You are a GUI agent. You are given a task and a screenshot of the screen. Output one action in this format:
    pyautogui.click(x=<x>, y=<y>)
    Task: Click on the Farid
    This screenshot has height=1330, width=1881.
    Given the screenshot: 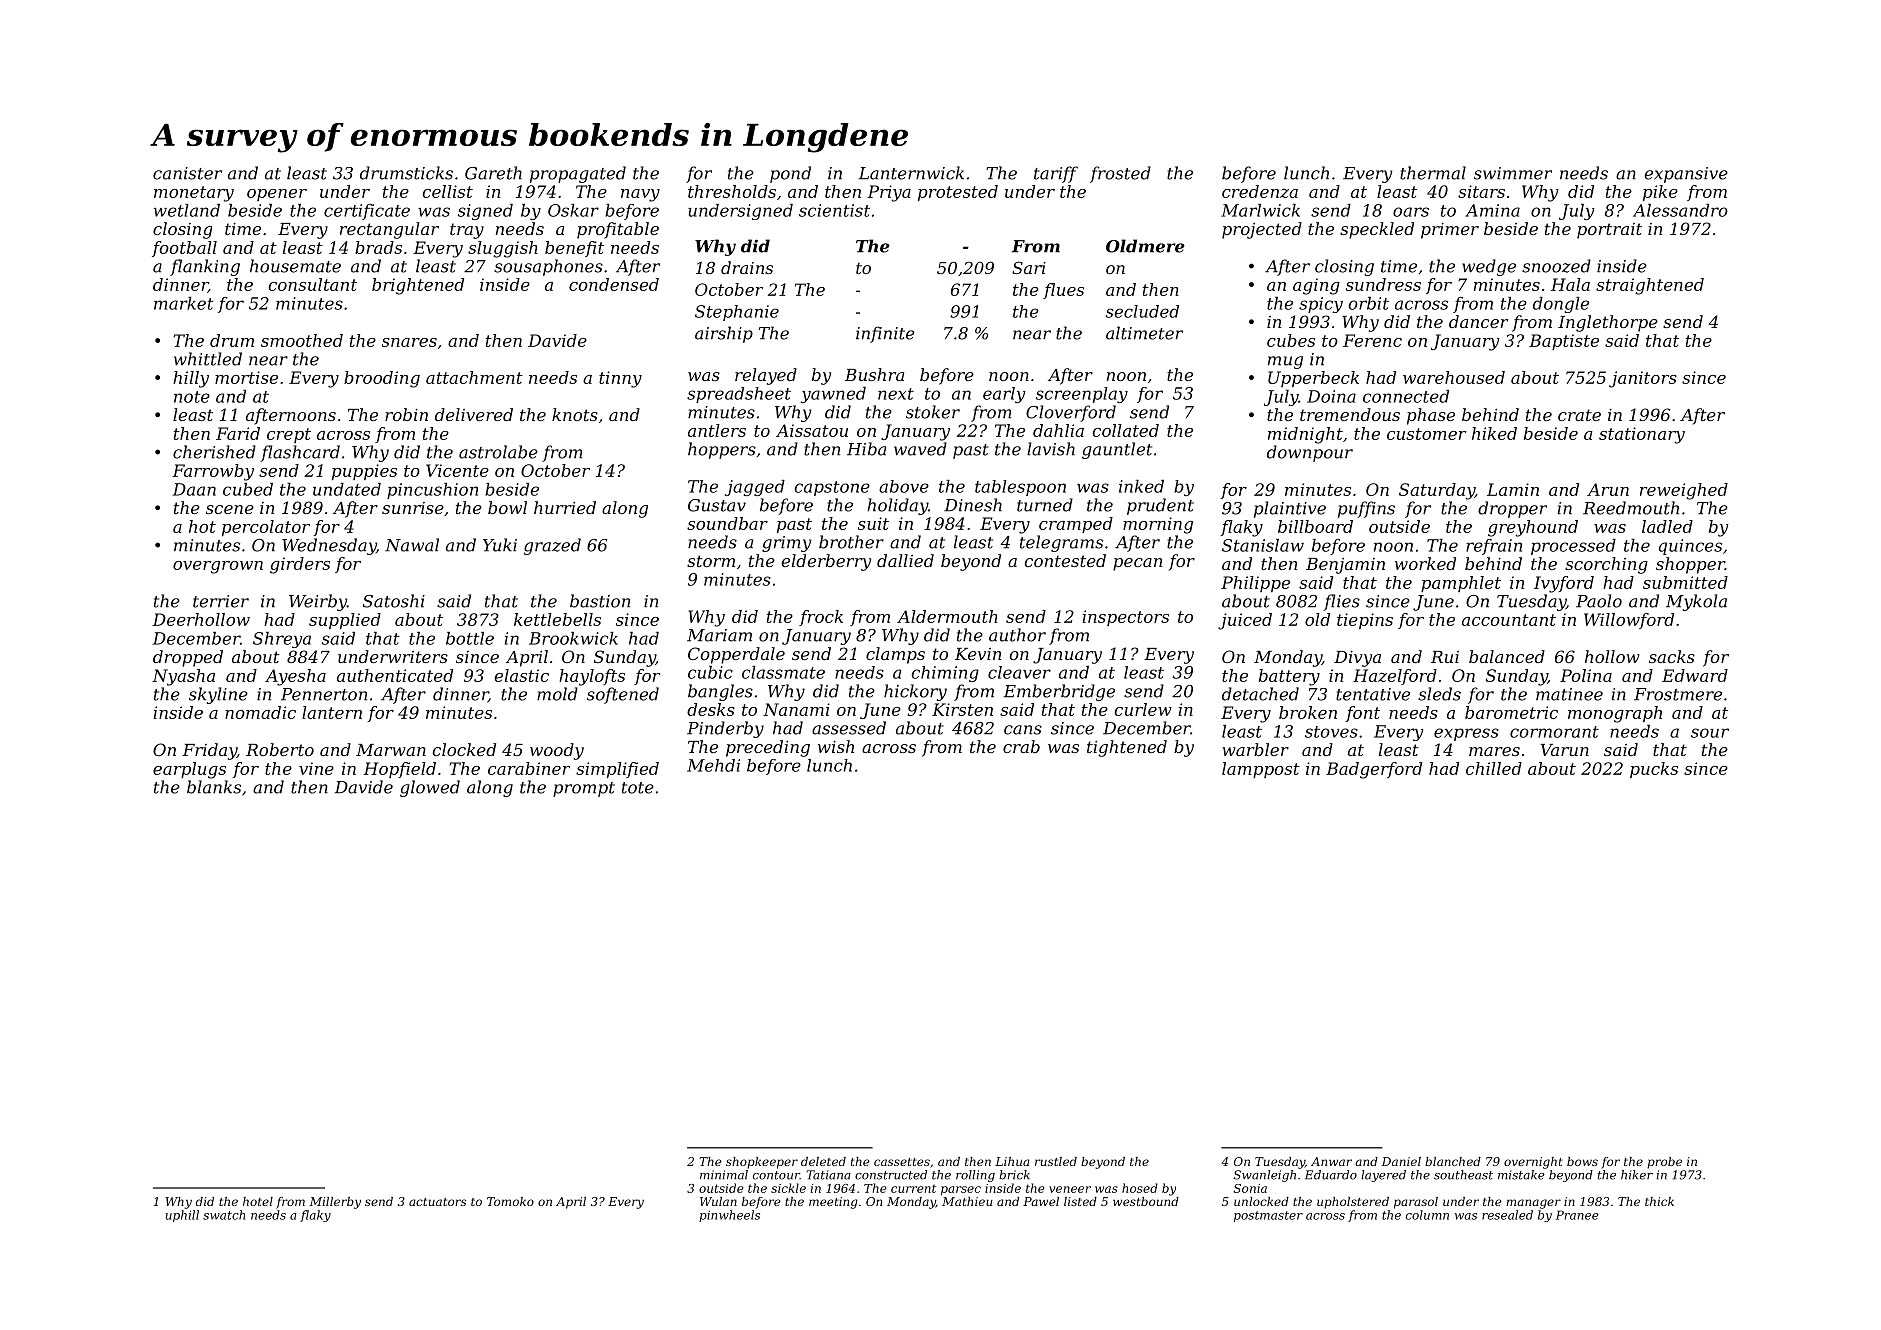 What is the action you would take?
    pyautogui.click(x=238, y=433)
